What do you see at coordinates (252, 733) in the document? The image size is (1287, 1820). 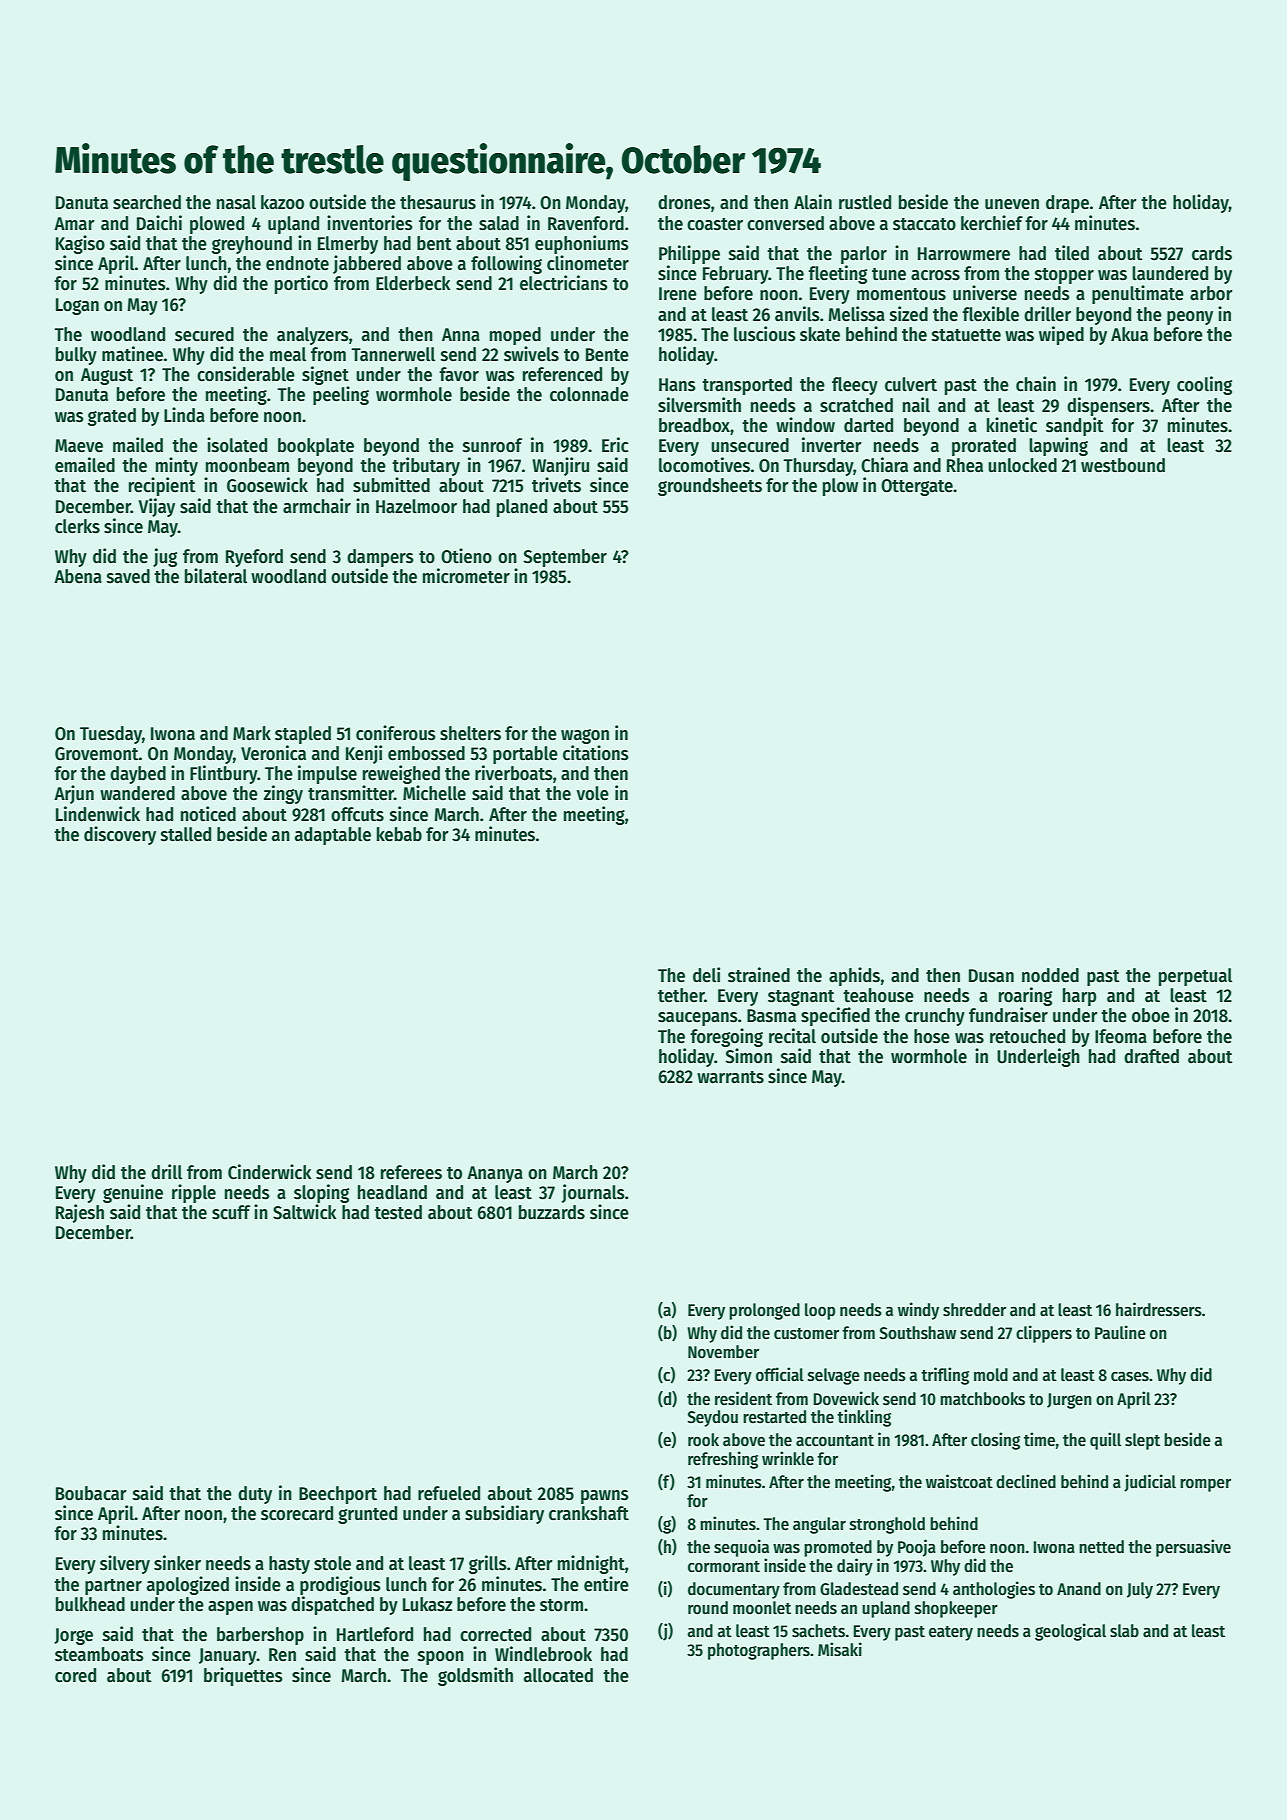 I see `Mark` at bounding box center [252, 733].
